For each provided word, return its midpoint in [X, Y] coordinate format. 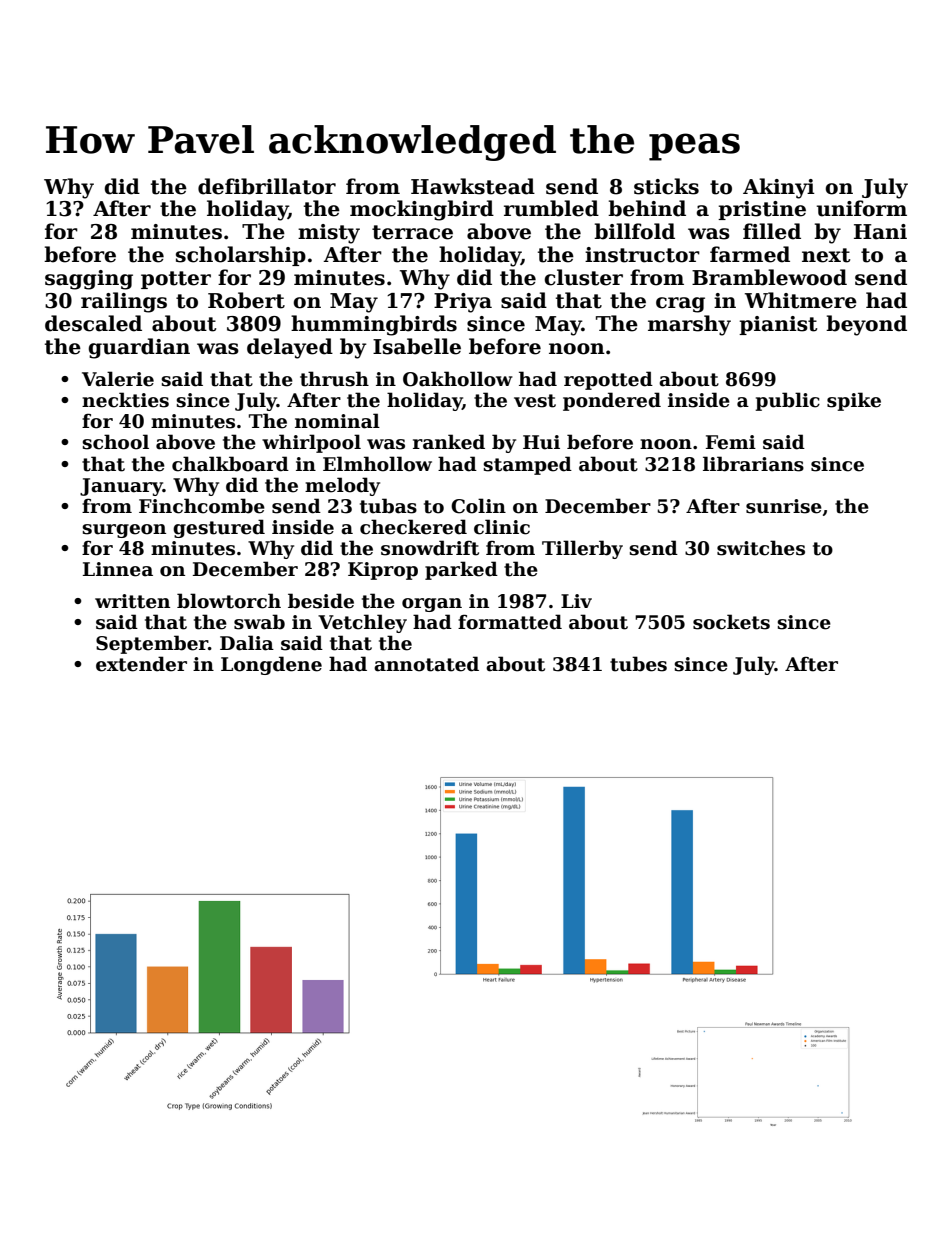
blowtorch [229, 601]
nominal [337, 421]
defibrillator [267, 186]
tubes [638, 664]
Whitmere [801, 300]
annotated [426, 664]
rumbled [551, 208]
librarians [753, 464]
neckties [125, 400]
